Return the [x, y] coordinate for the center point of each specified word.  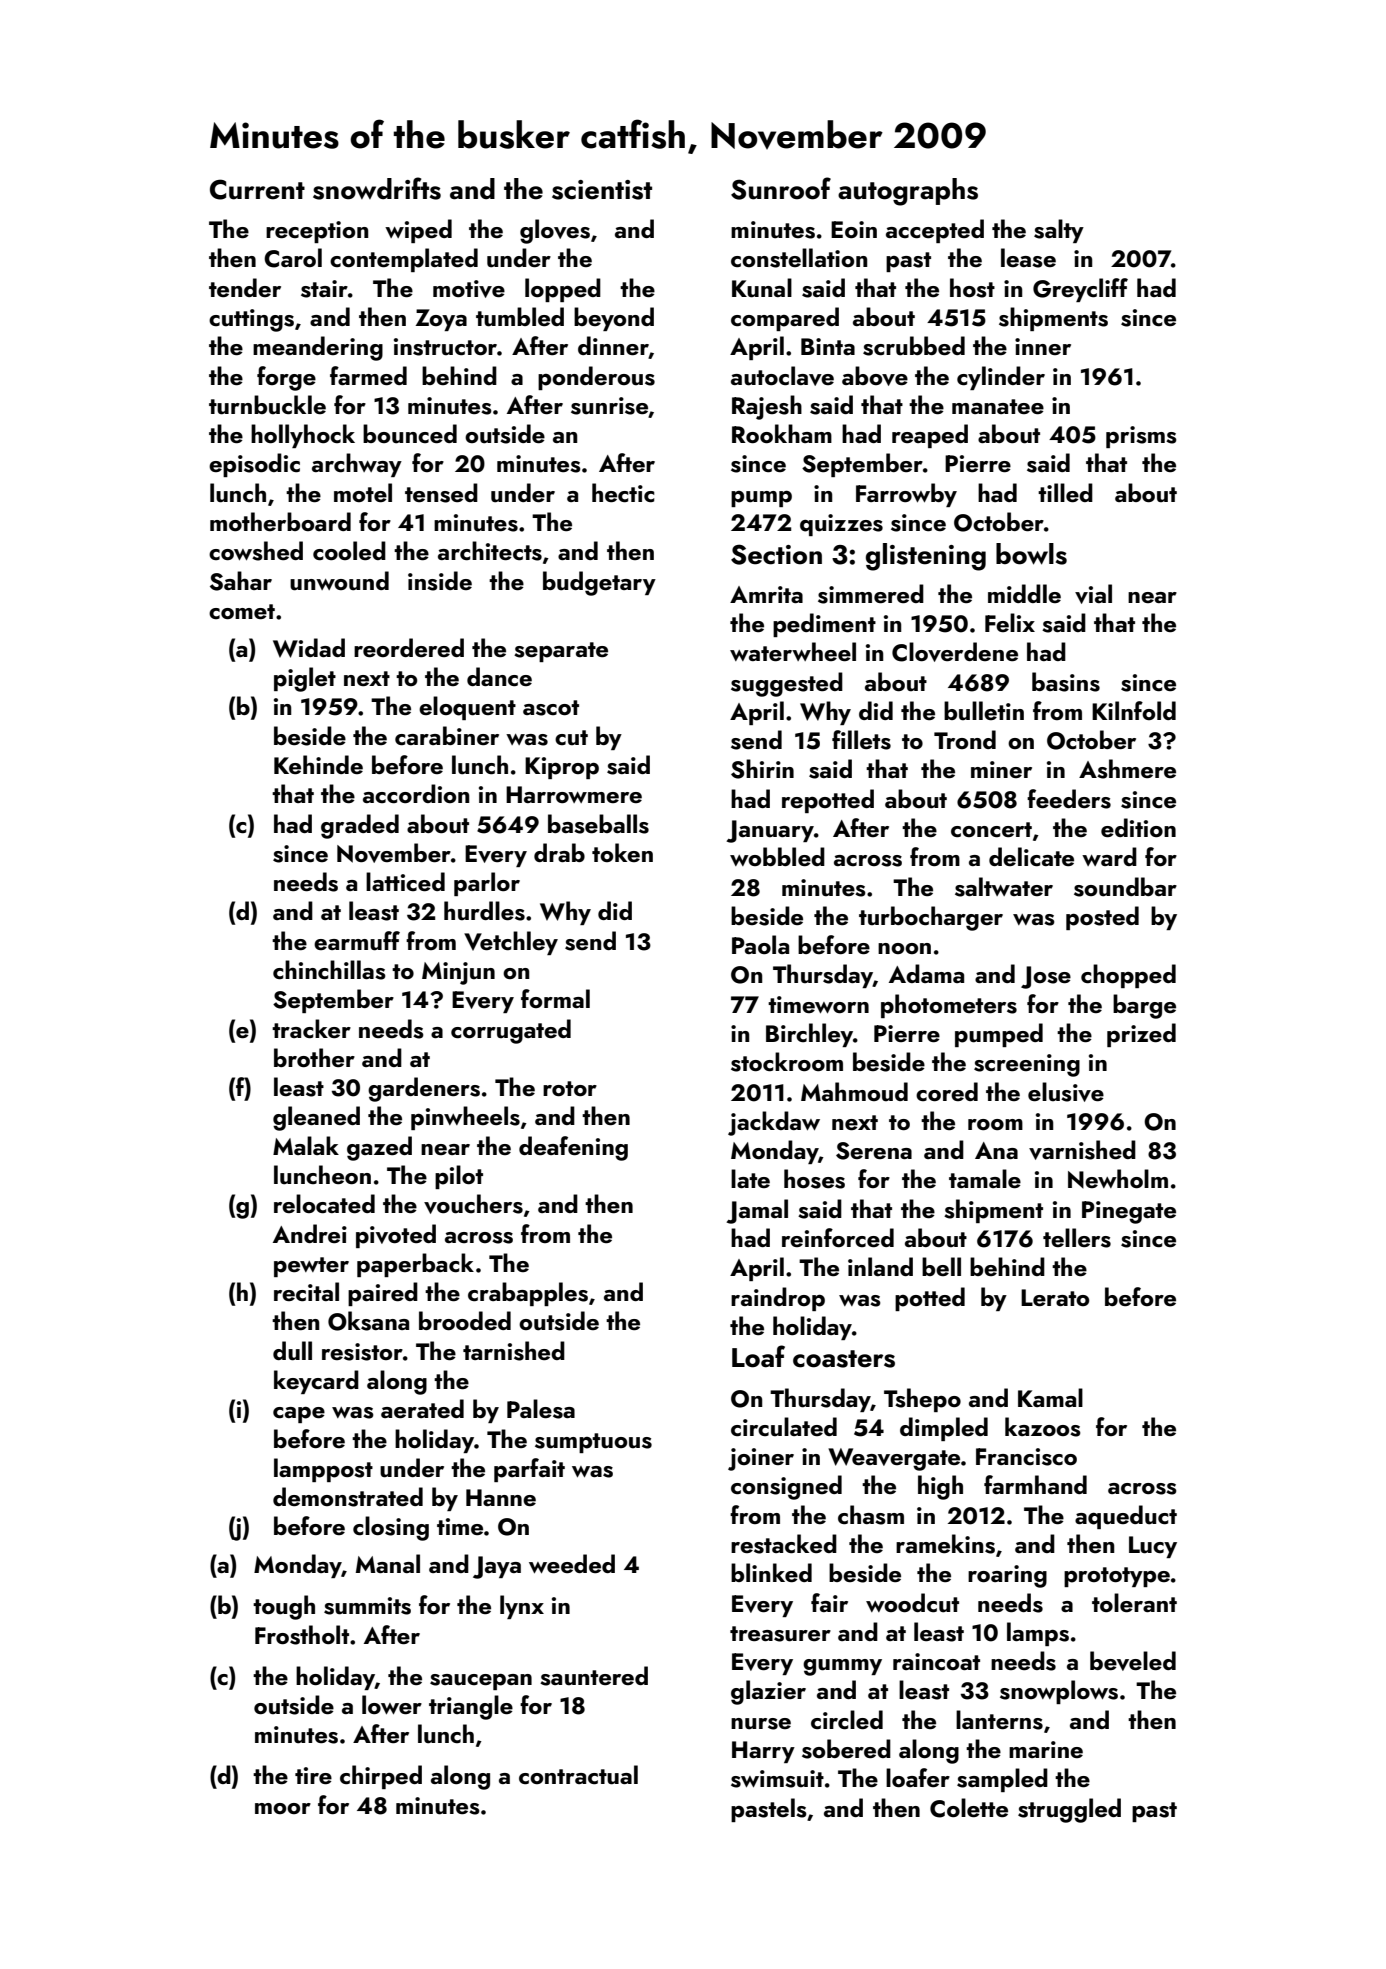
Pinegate [1129, 1212]
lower [392, 1704]
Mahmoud [854, 1092]
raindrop [778, 1299]
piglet [305, 679]
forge [286, 378]
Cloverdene [955, 652]
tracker [311, 1028]
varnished [1082, 1150]
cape [299, 1415]
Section [776, 554]
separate [561, 652]
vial [1093, 594]
